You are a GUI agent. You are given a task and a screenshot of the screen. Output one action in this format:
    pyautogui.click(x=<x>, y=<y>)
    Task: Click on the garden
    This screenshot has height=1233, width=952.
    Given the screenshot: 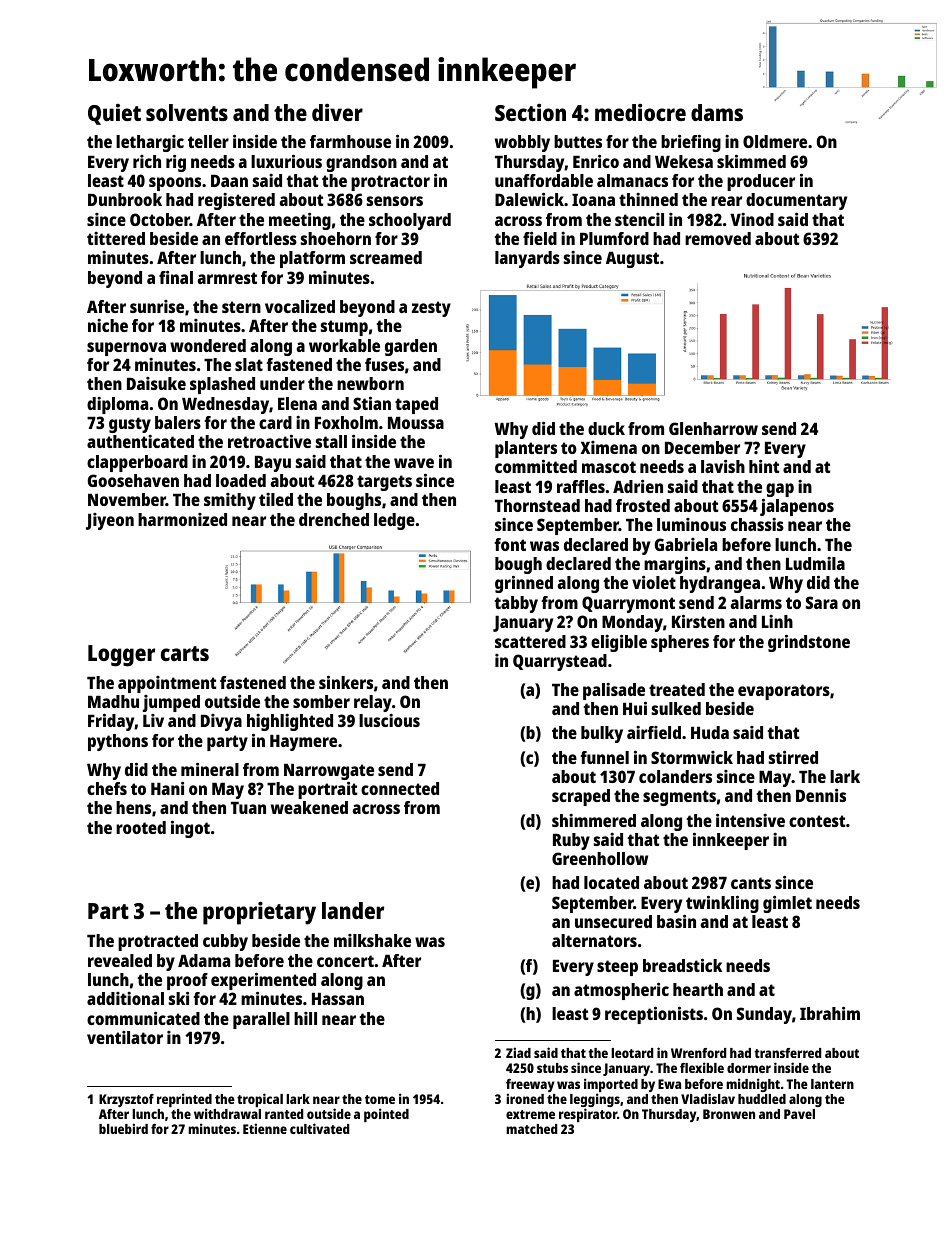 What is the action you would take?
    pyautogui.click(x=411, y=347)
